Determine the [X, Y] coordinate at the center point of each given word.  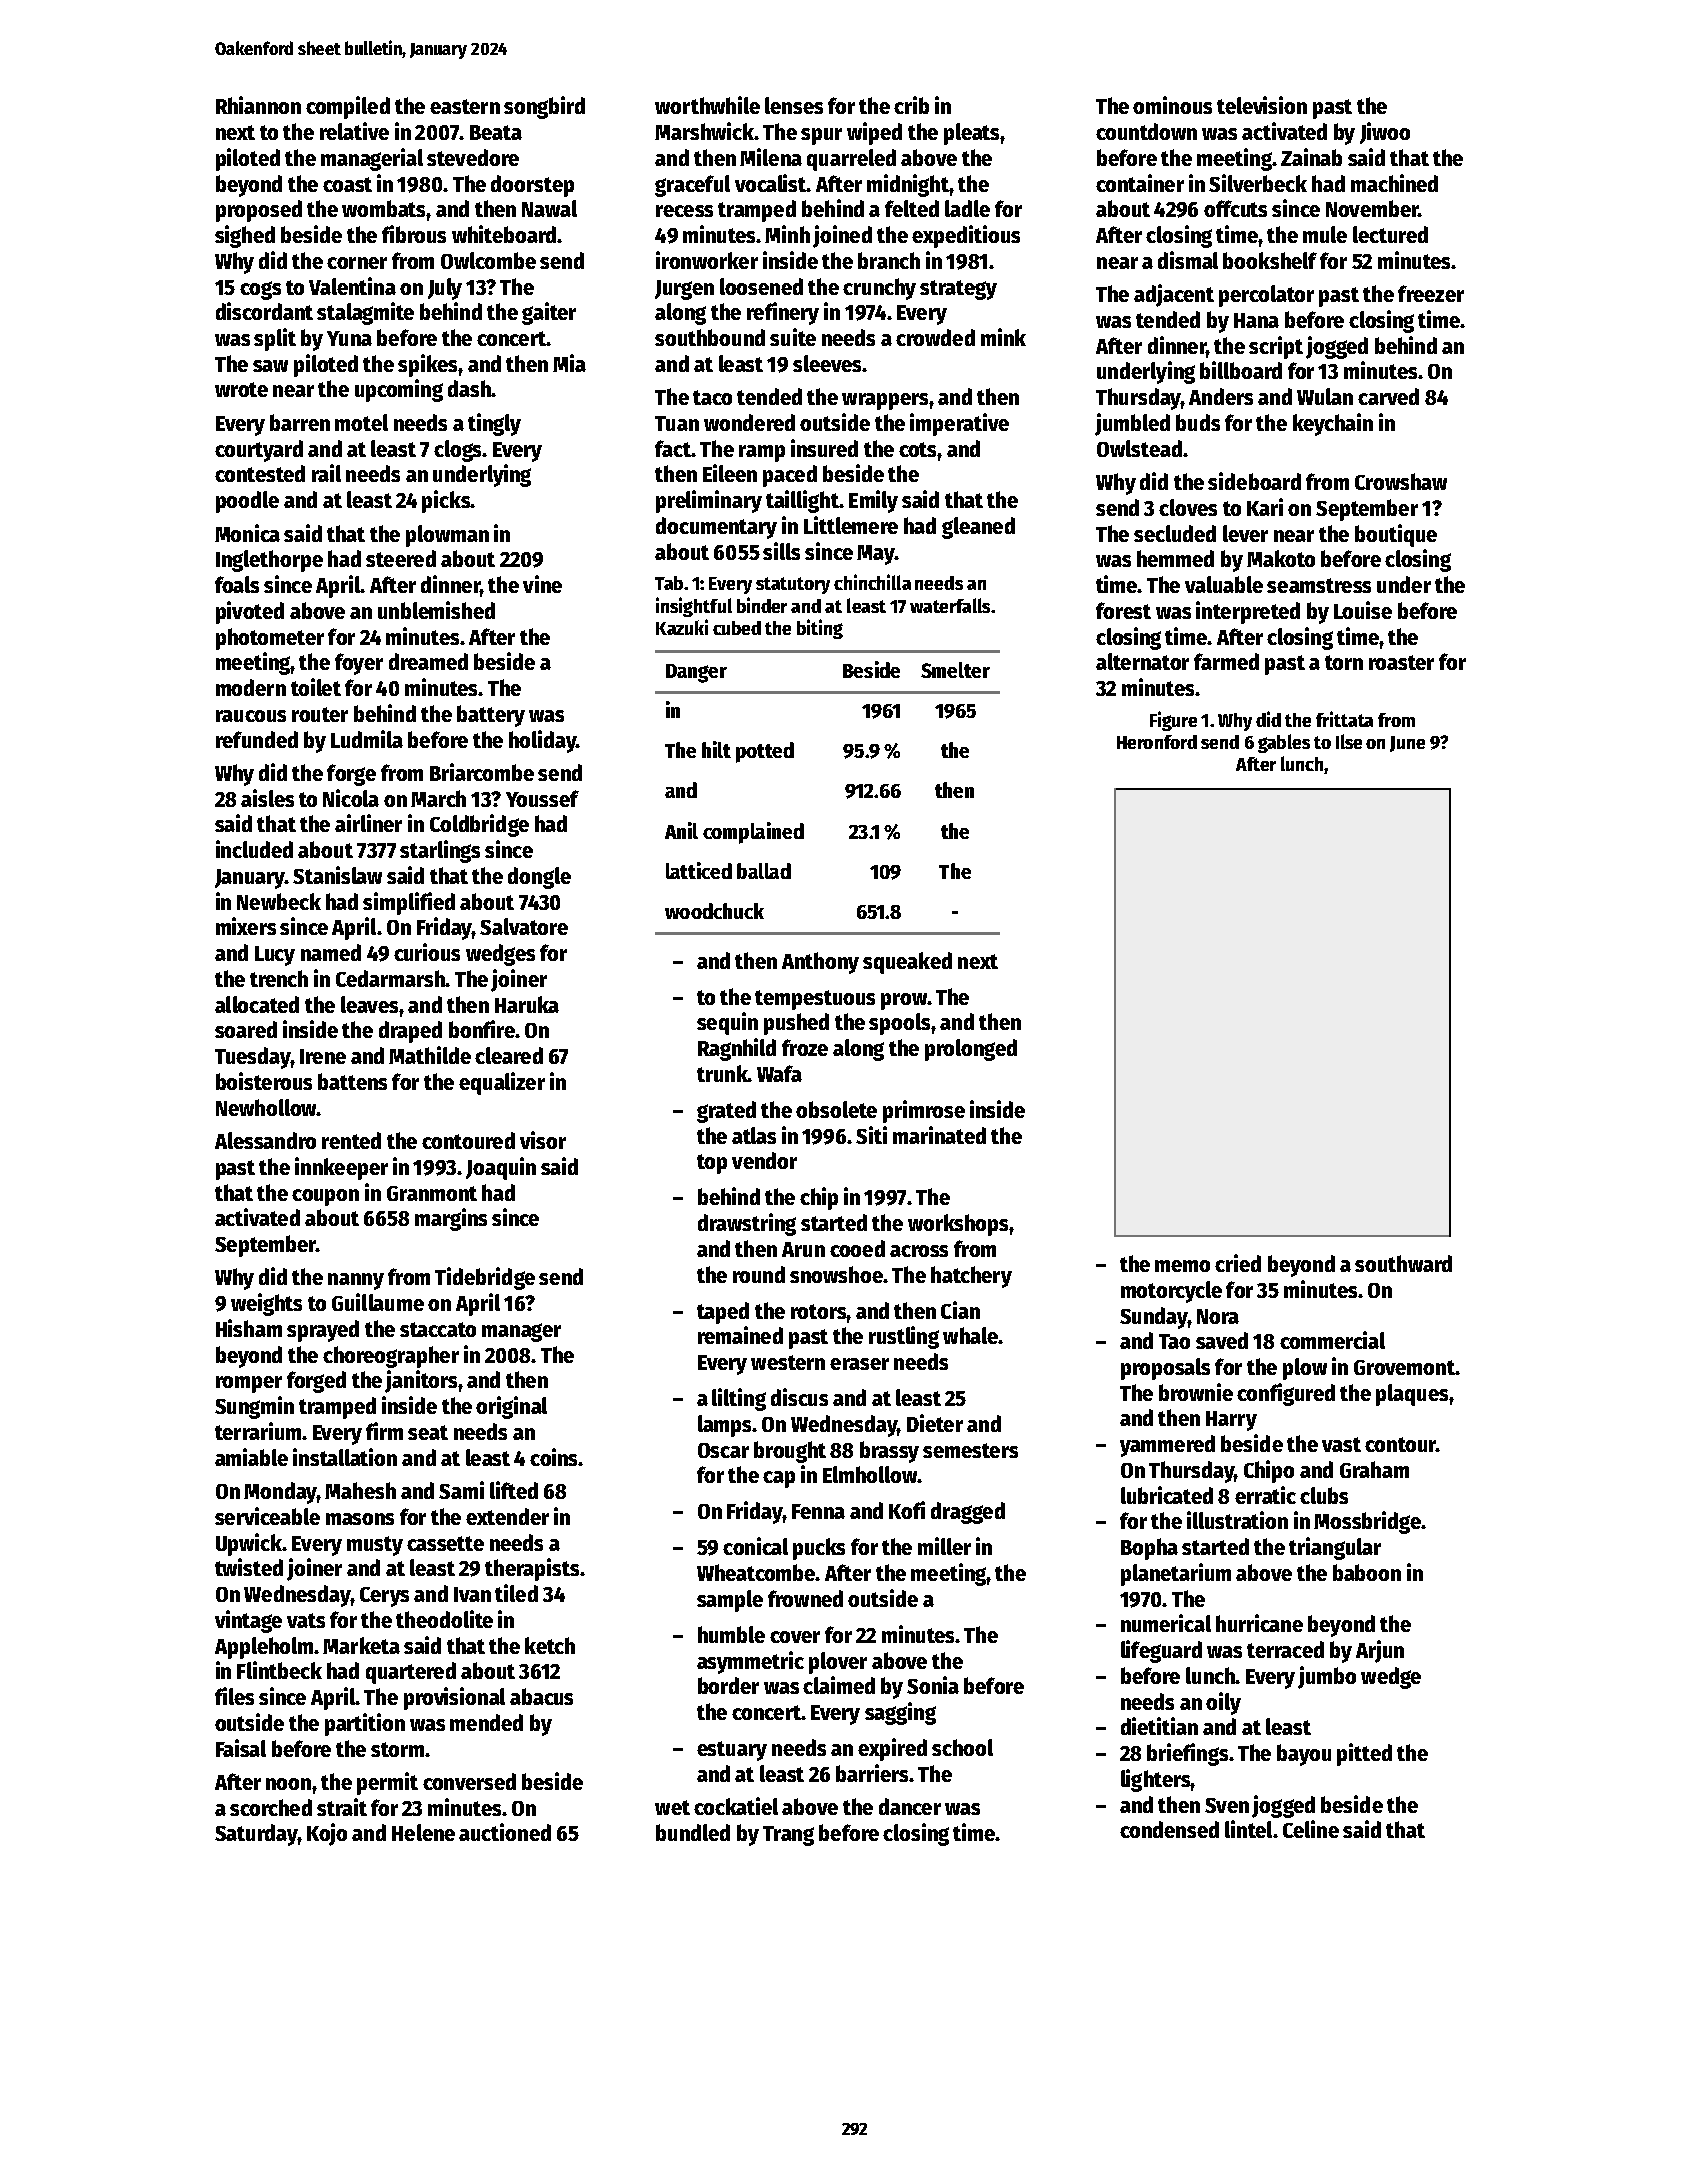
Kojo [327, 1834]
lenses [794, 105]
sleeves [827, 363]
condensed [1169, 1829]
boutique [1396, 535]
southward [1403, 1263]
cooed [857, 1248]
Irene [323, 1056]
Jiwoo [1385, 133]
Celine [1311, 1829]
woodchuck [714, 911]
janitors [421, 1381]
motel [361, 422]
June [1407, 744]
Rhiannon [258, 105]
